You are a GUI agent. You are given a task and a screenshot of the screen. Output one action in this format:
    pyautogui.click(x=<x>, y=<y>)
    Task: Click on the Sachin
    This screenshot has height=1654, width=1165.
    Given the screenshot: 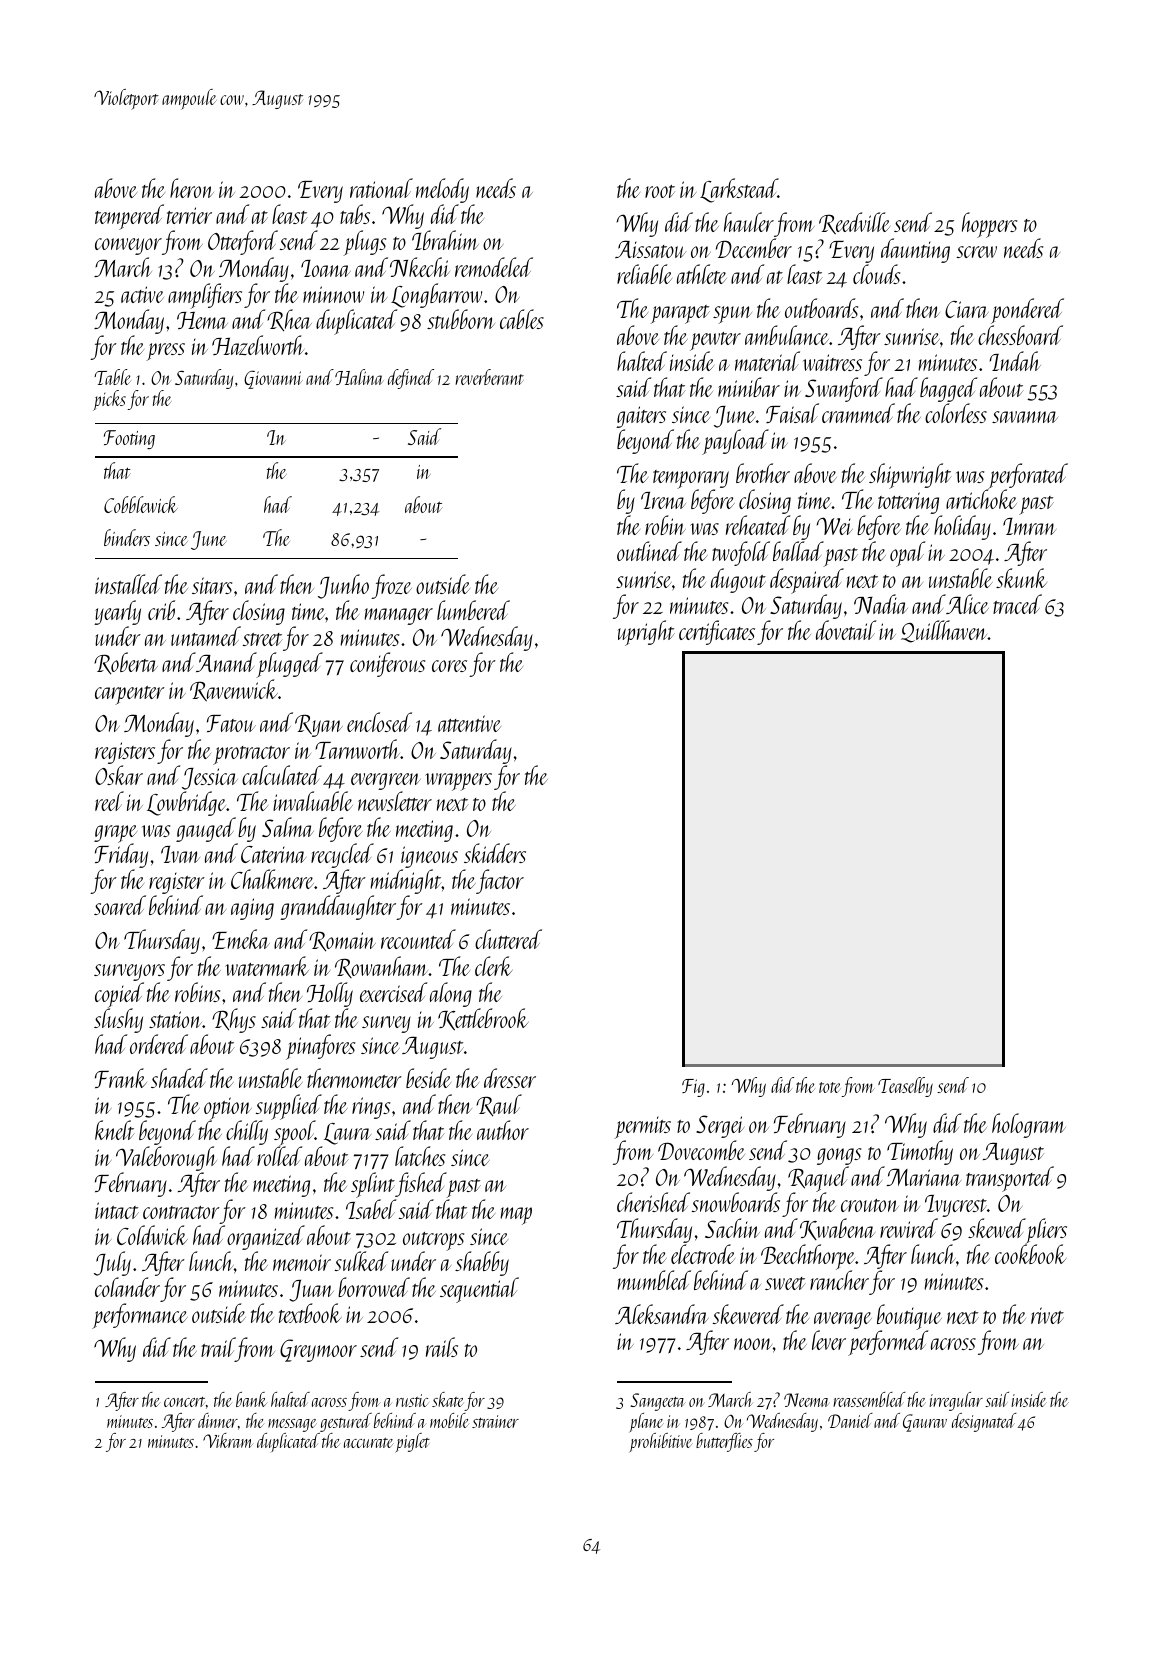 What is the action you would take?
    pyautogui.click(x=732, y=1228)
